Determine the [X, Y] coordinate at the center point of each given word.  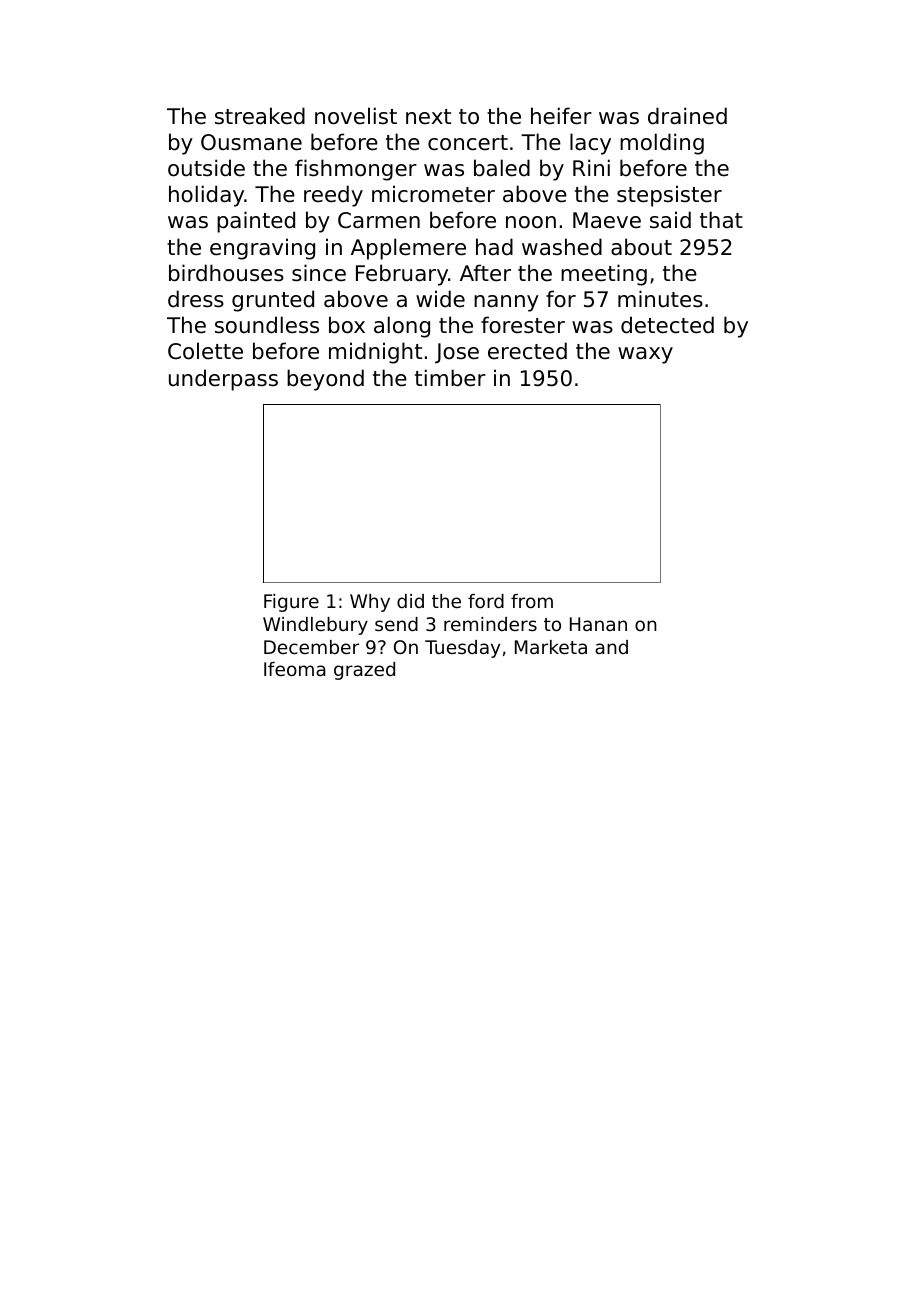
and [611, 647]
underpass [223, 380]
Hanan [598, 624]
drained [687, 116]
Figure [291, 603]
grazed [364, 671]
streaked [260, 116]
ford [486, 601]
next [428, 117]
